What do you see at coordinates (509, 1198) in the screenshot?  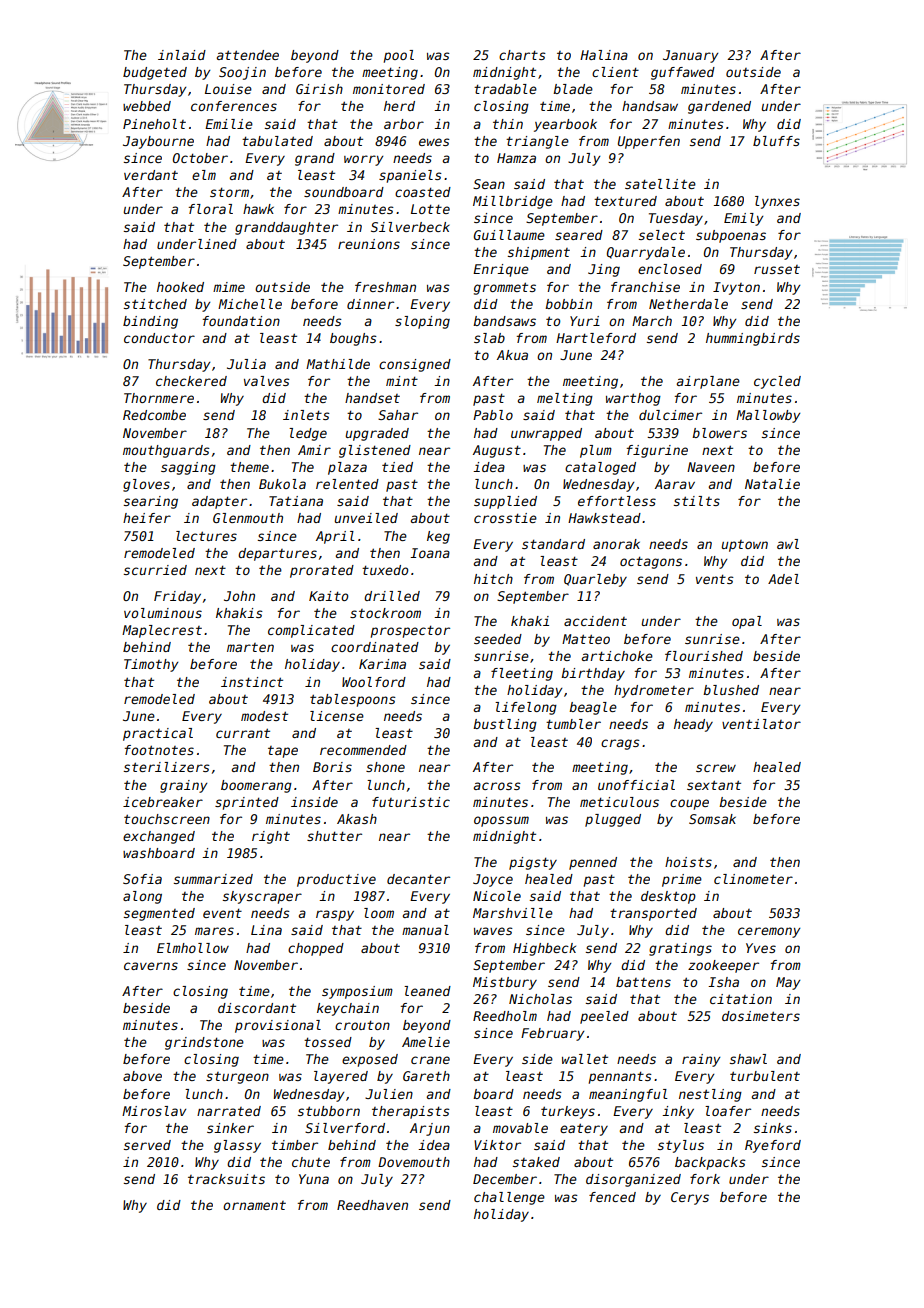 I see `challenge` at bounding box center [509, 1198].
